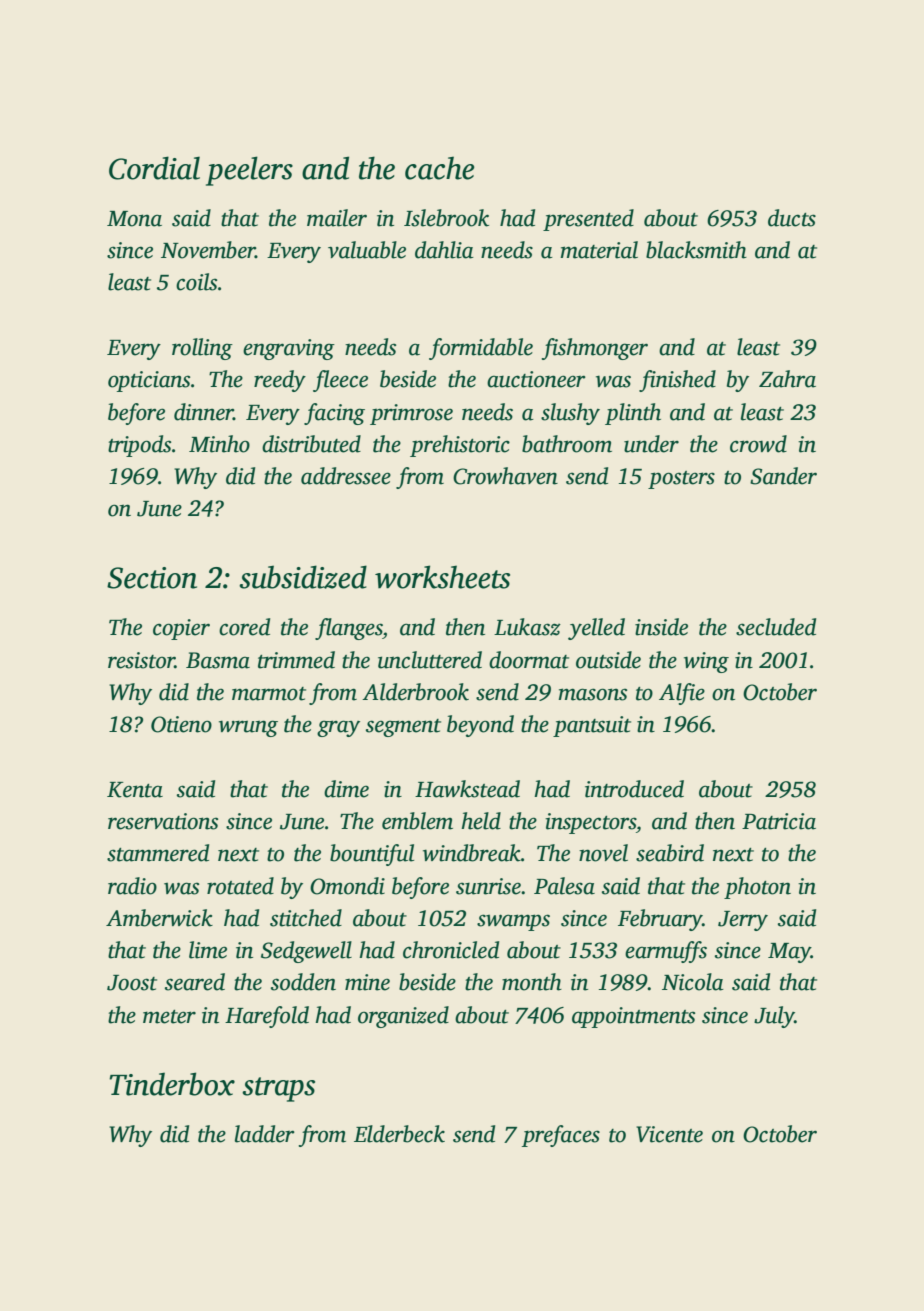  Describe the element at coordinates (141, 660) in the page. I see `resistor` at that location.
